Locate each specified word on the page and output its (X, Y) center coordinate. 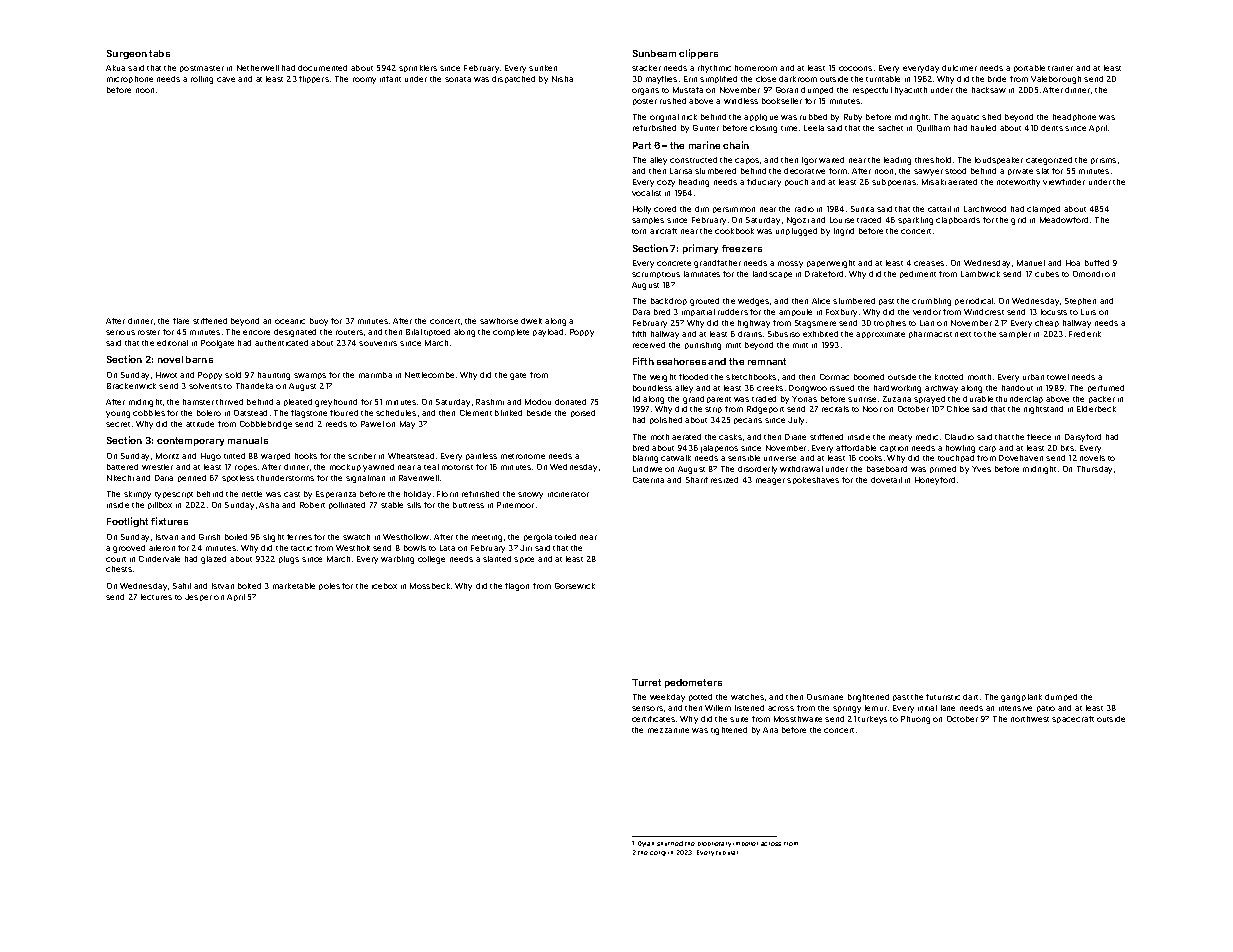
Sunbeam (654, 53)
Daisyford (1083, 438)
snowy (530, 495)
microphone (130, 79)
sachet (890, 128)
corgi (658, 853)
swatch (356, 537)
